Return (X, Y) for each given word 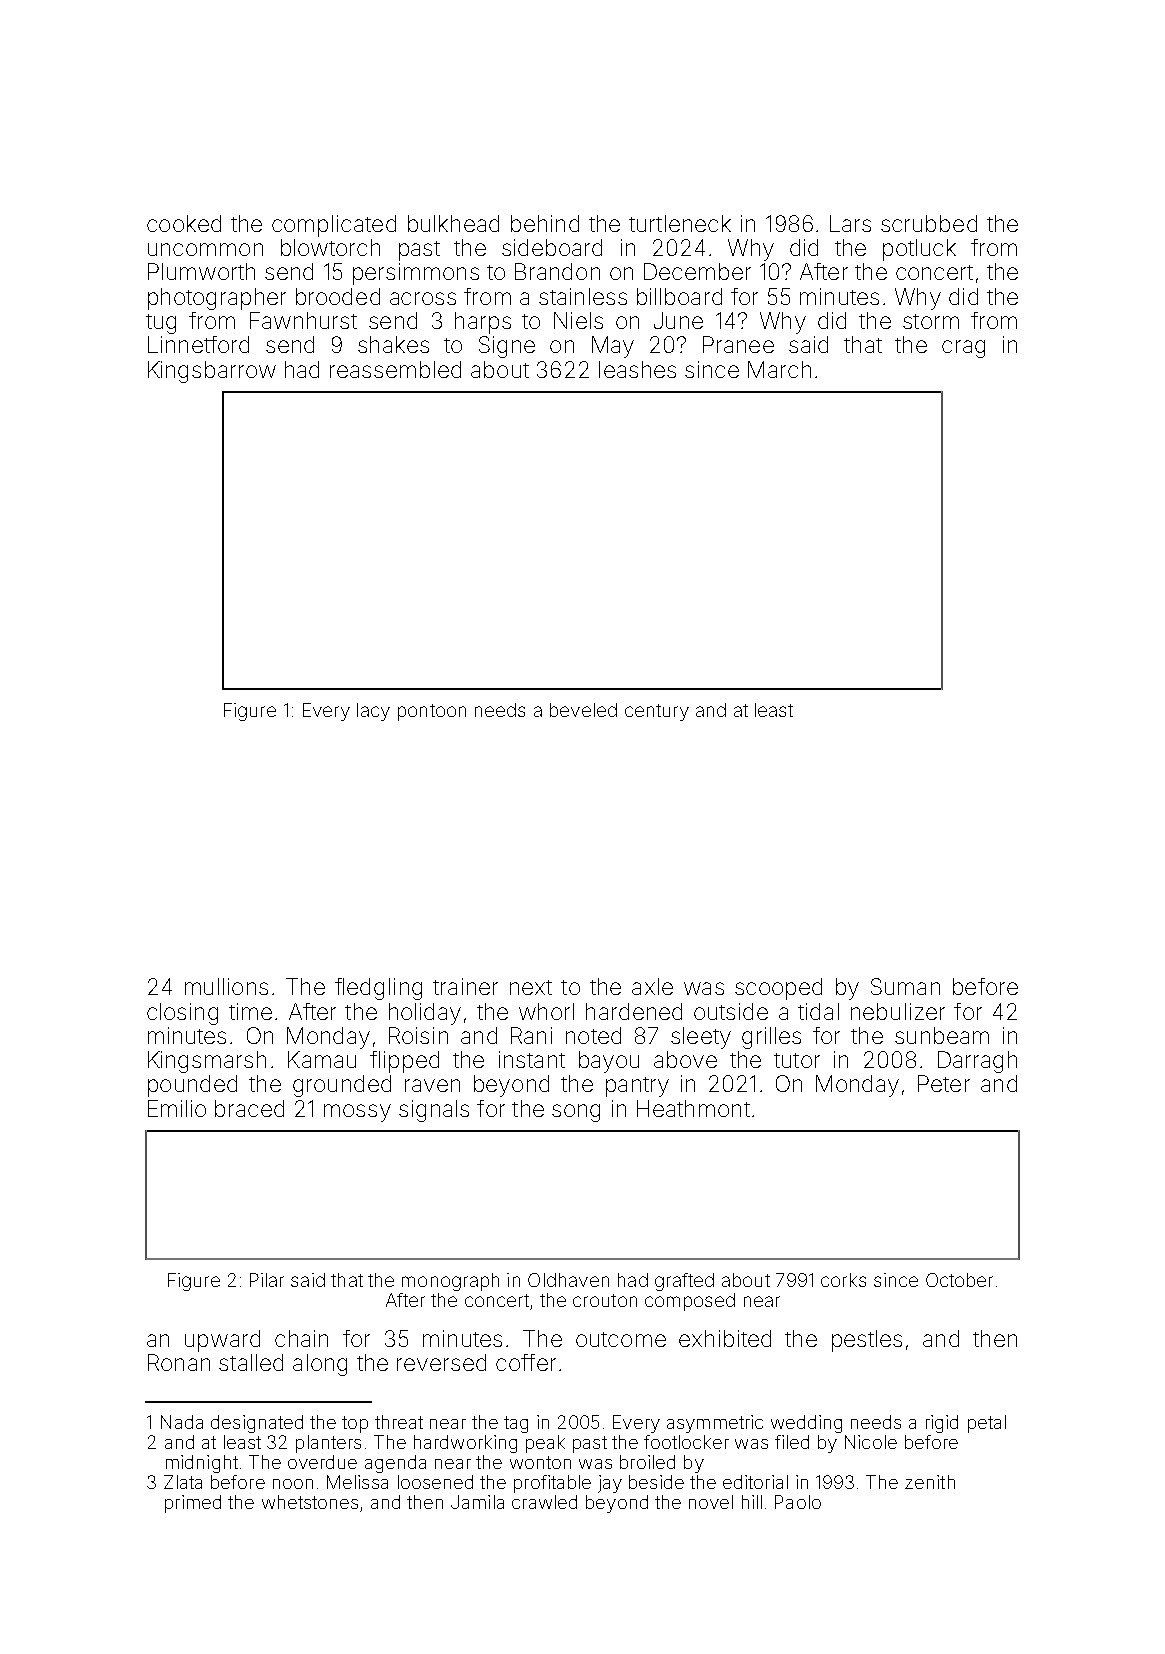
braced (249, 1108)
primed (193, 1504)
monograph (450, 1282)
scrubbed (929, 223)
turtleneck (680, 223)
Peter (944, 1083)
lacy (373, 712)
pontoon (432, 712)
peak (545, 1444)
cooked (184, 223)
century (657, 712)
